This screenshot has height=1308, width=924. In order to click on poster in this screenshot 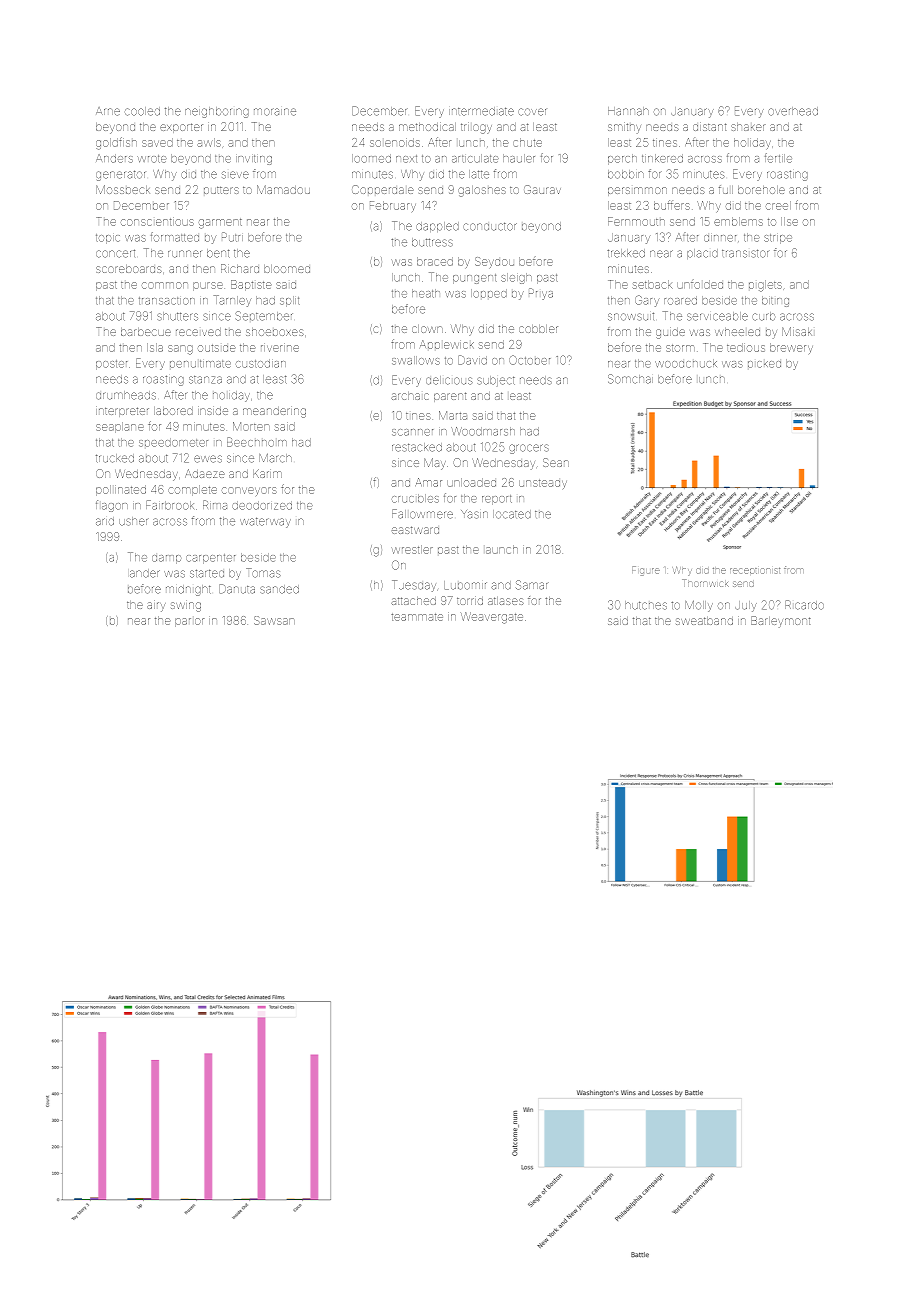, I will do `click(111, 365)`.
